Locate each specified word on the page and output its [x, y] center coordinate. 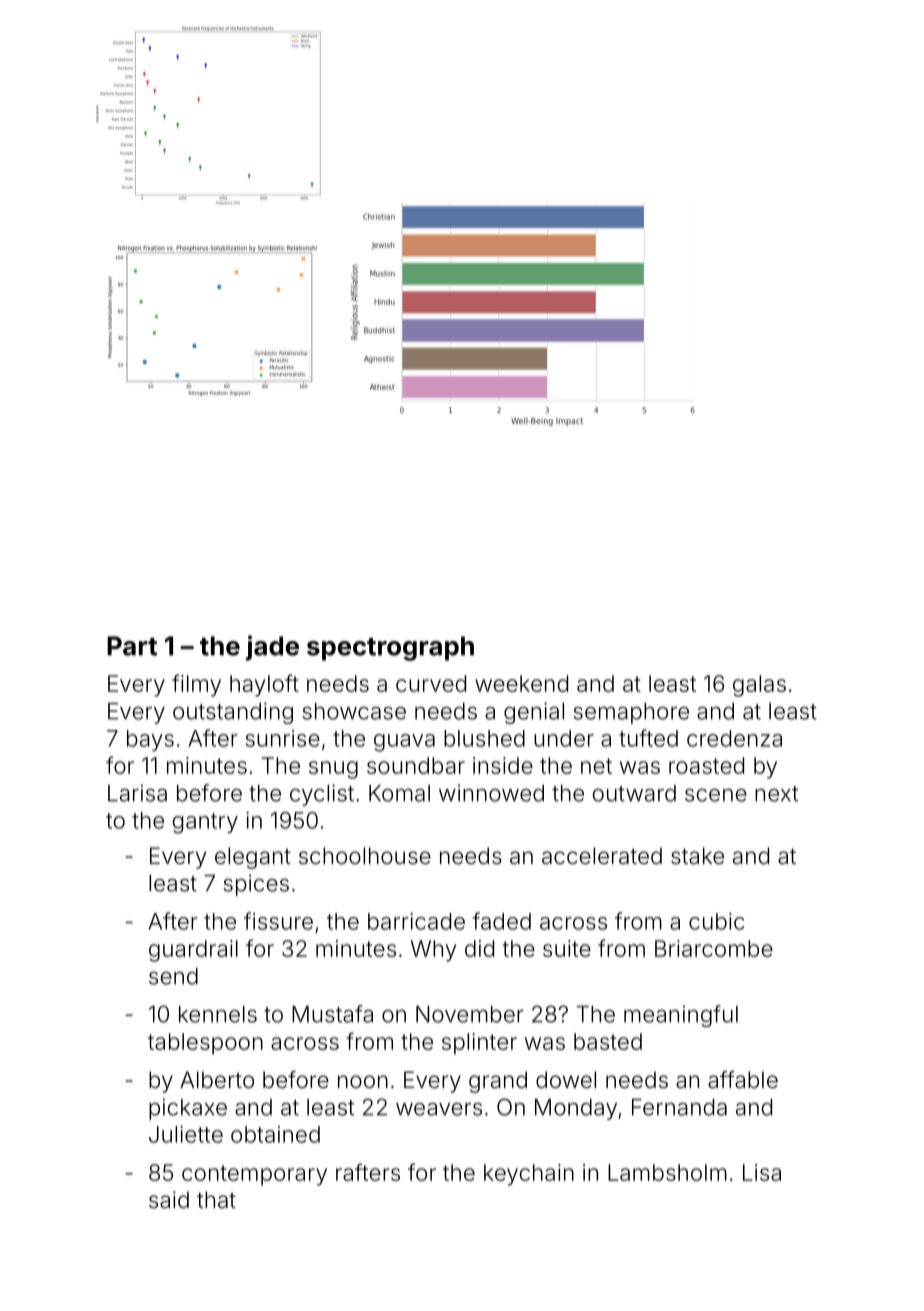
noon [363, 1082]
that [216, 1200]
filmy [196, 685]
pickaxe [188, 1109]
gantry [205, 823]
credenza [734, 738]
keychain [529, 1175]
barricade [416, 921]
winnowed [491, 793]
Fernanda [679, 1107]
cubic [716, 921]
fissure [278, 921]
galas [759, 686]
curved [431, 683]
